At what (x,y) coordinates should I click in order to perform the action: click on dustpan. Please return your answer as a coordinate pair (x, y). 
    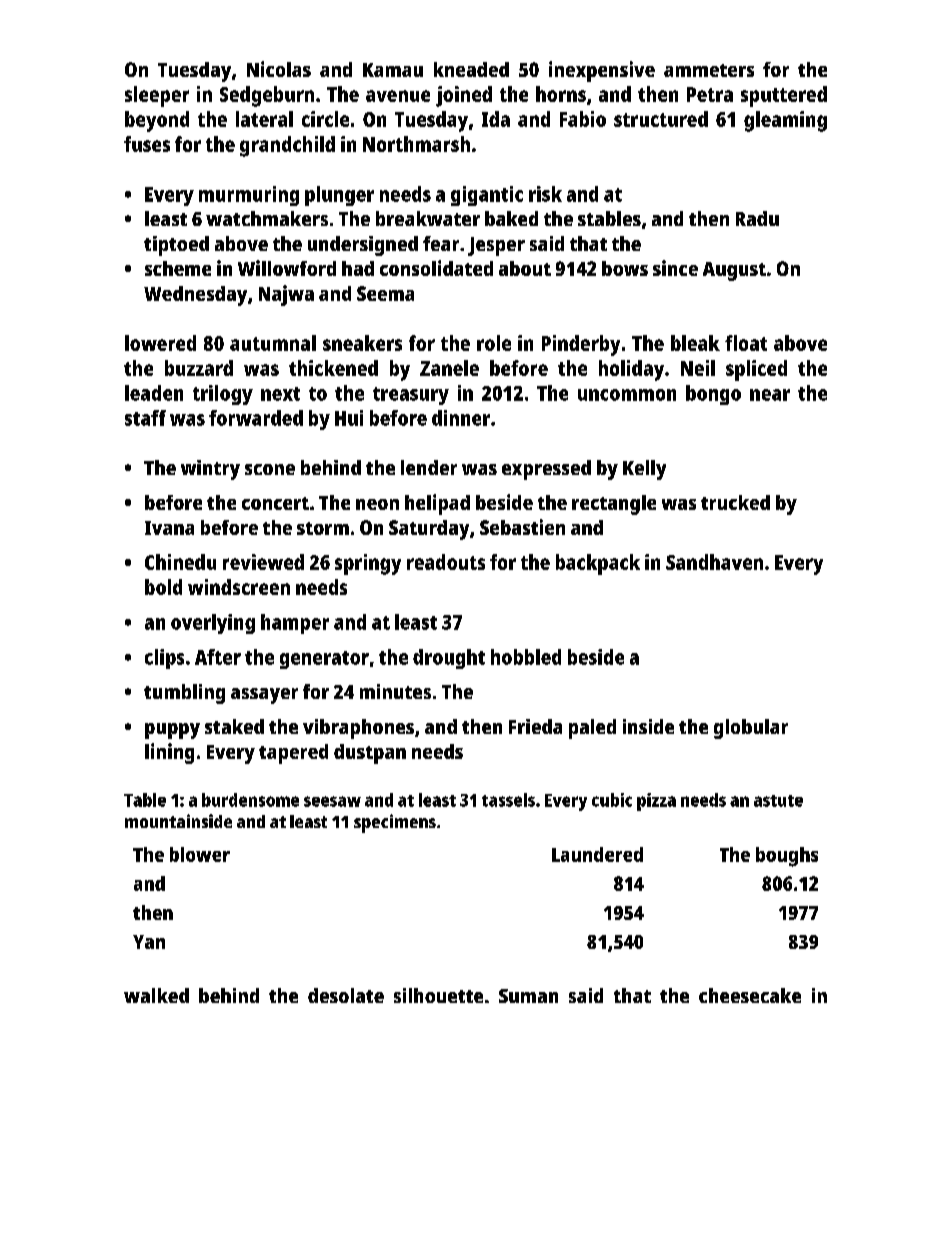
    Looking at the image, I should click on (370, 754).
